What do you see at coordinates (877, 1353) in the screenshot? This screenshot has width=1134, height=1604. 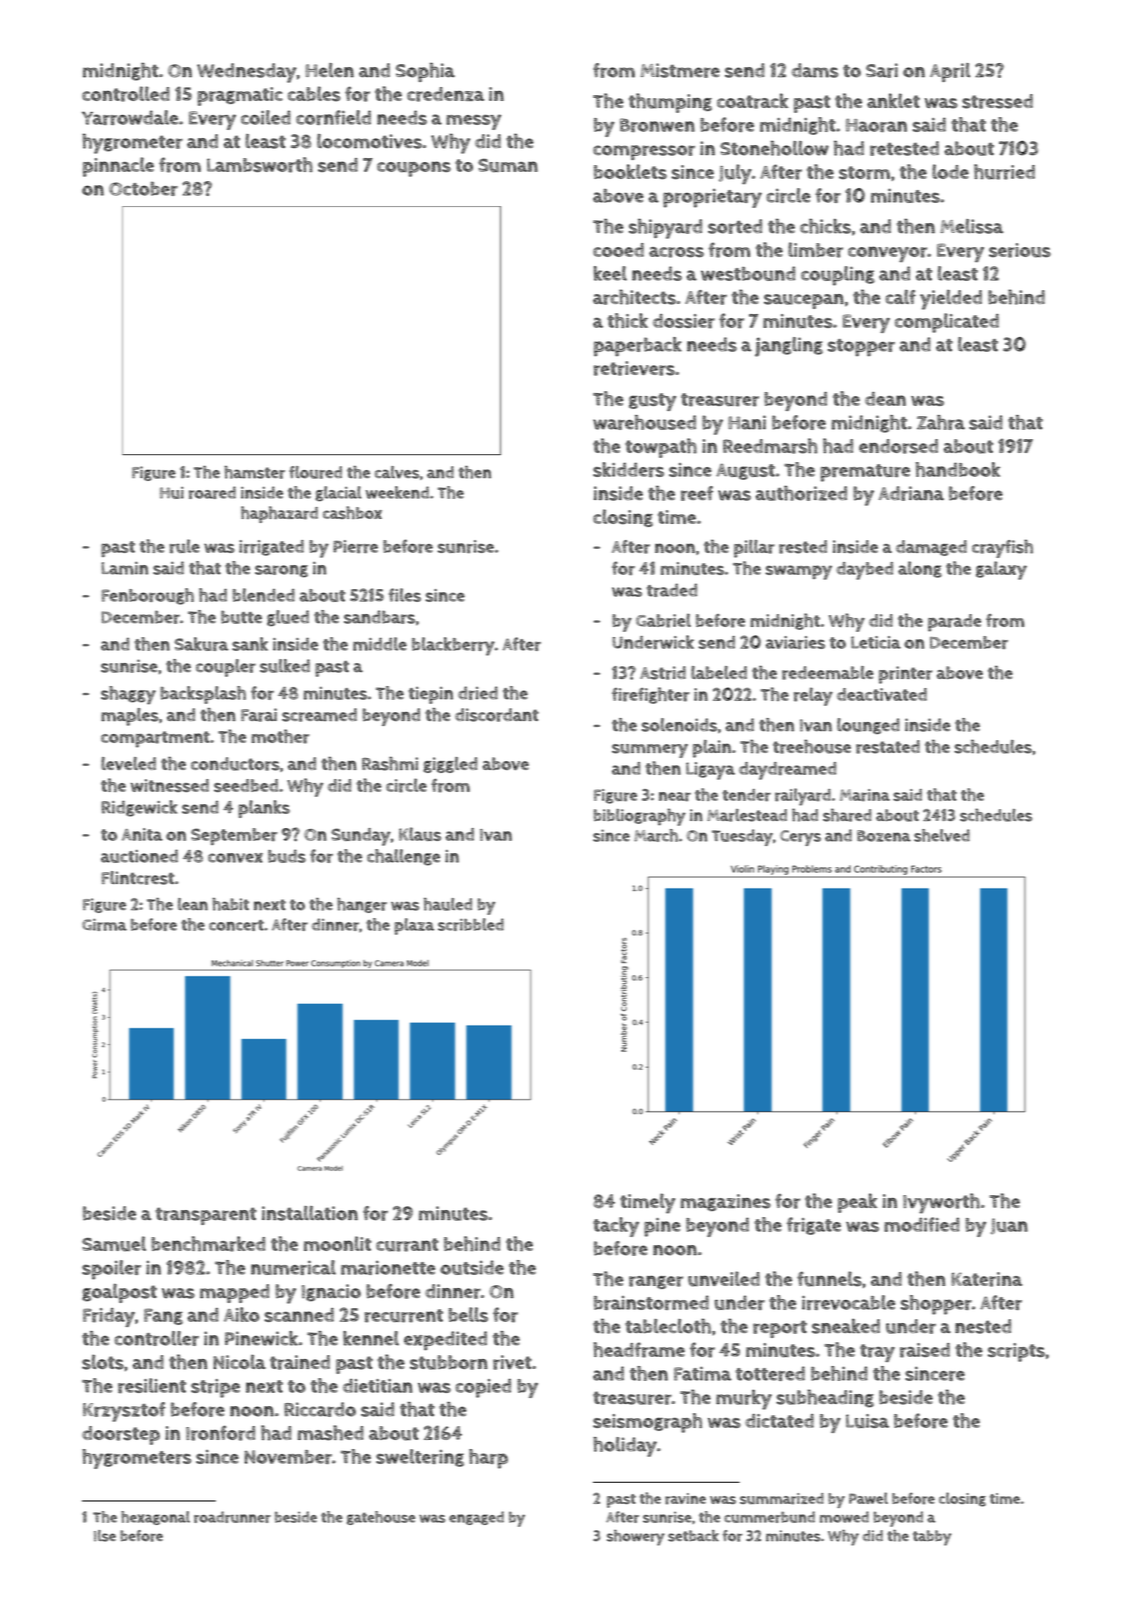 I see `tray` at bounding box center [877, 1353].
